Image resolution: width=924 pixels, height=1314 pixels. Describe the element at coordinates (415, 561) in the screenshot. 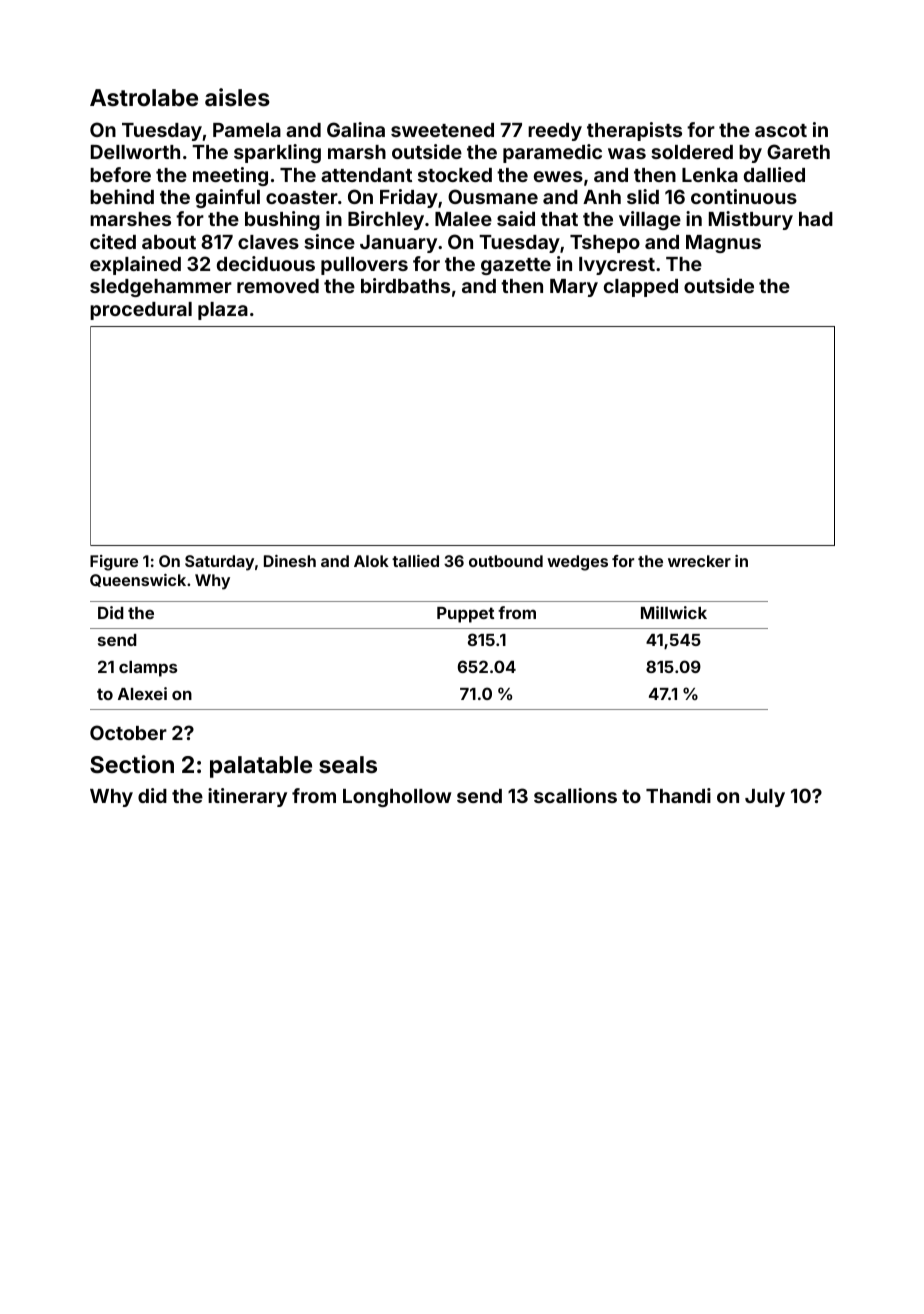

I see `tallied` at that location.
